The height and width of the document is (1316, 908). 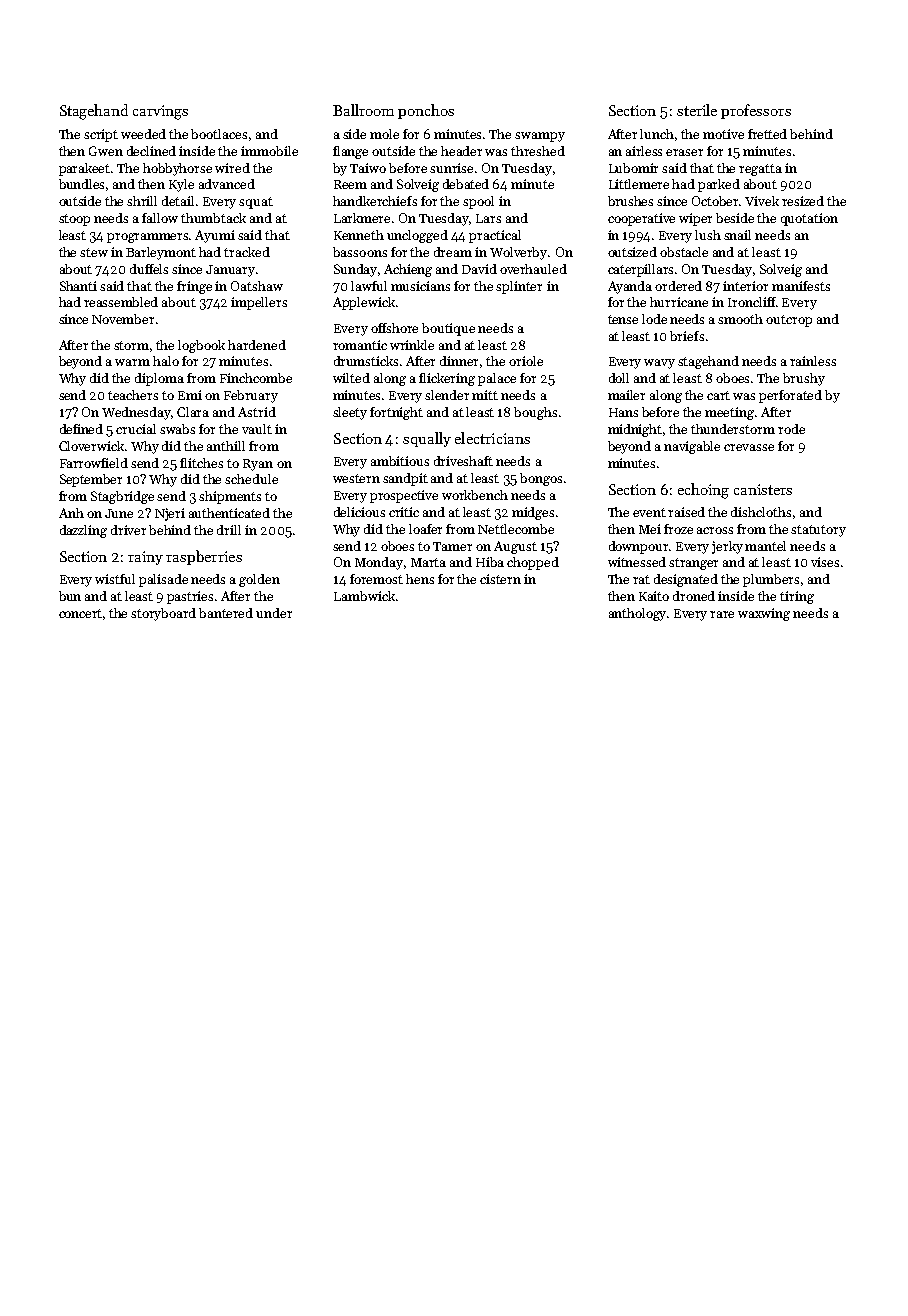 What do you see at coordinates (463, 461) in the document?
I see `driveshaft` at bounding box center [463, 461].
